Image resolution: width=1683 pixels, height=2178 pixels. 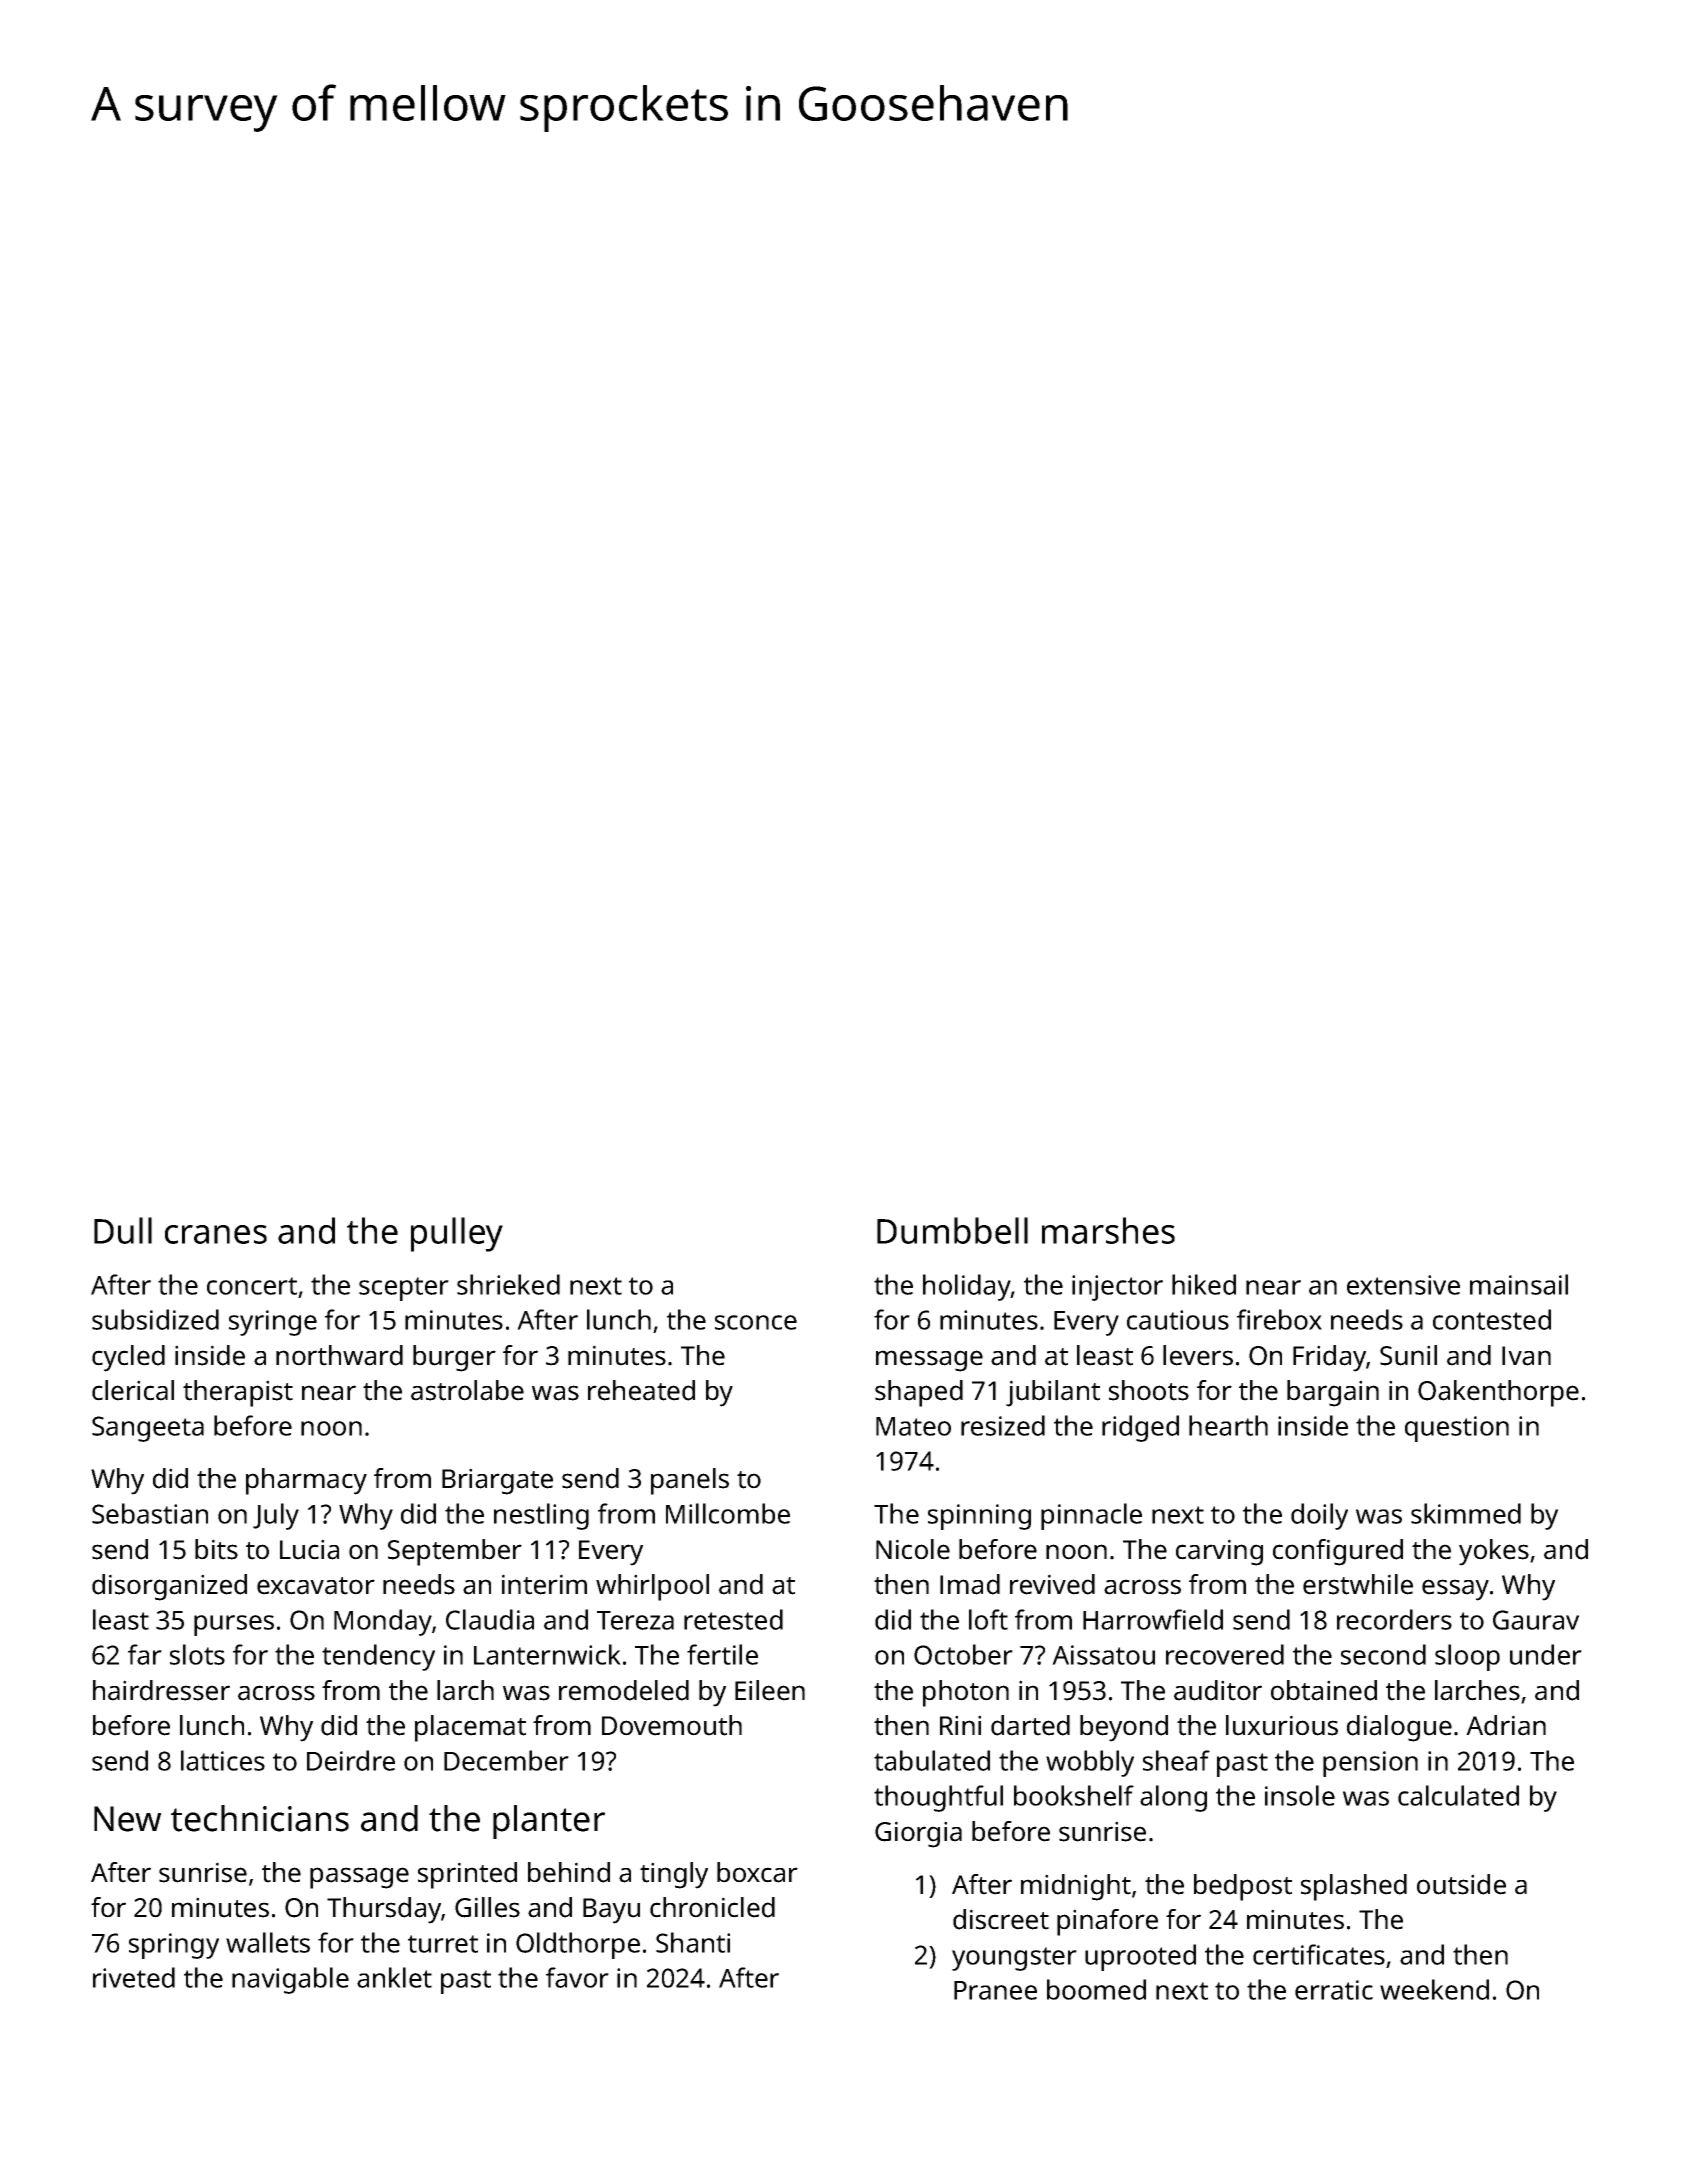 What do you see at coordinates (577, 1977) in the document?
I see `favor` at bounding box center [577, 1977].
